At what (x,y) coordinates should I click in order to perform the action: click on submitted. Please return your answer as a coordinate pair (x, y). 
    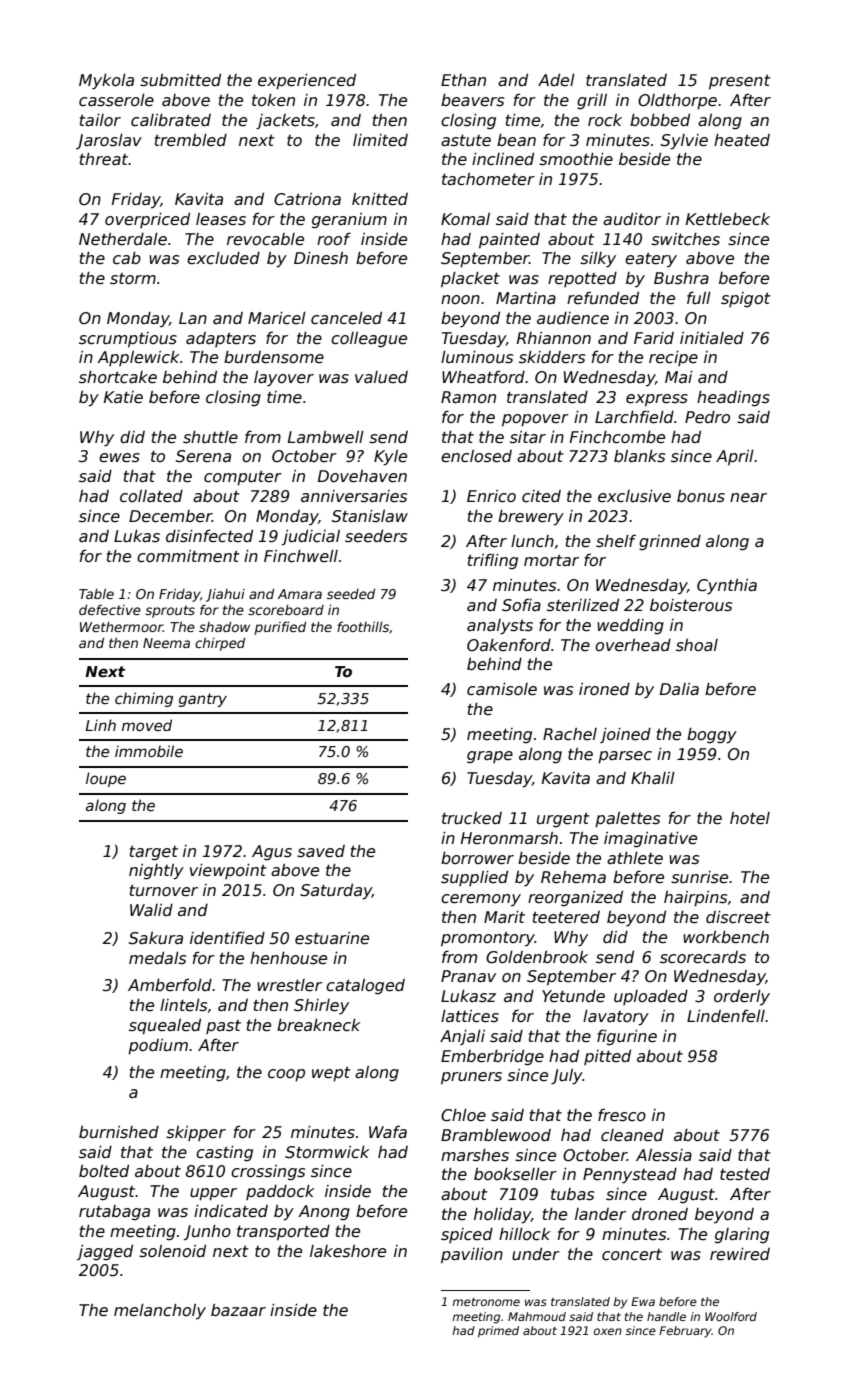
    Looking at the image, I should click on (180, 80).
